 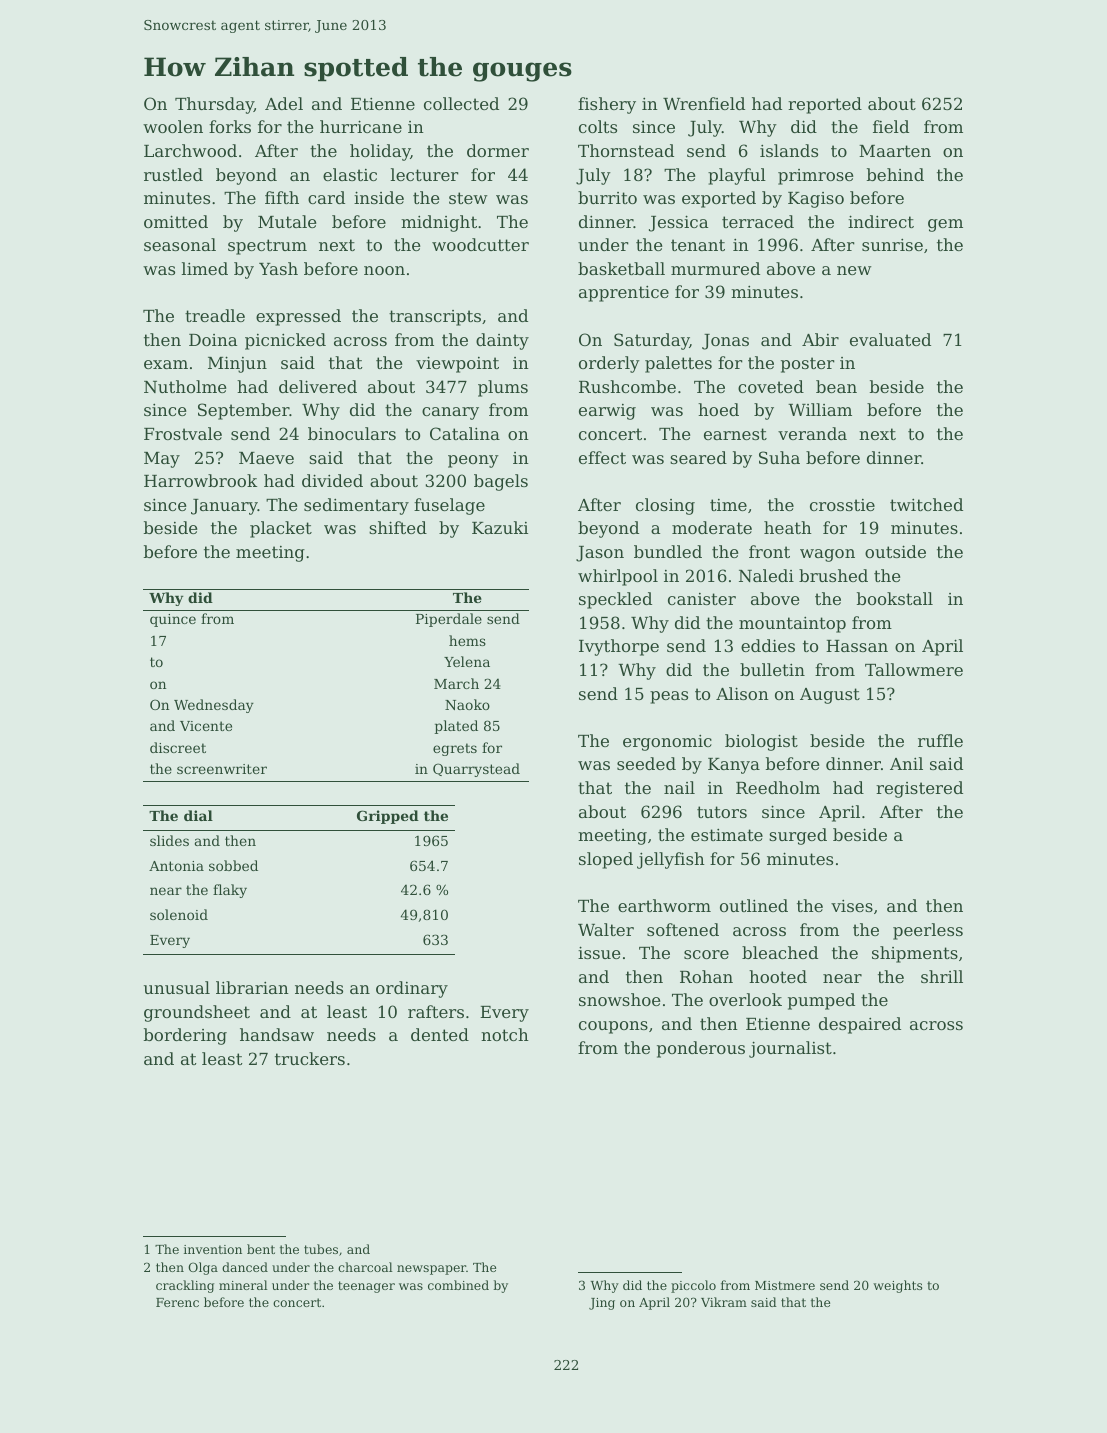 What do you see at coordinates (785, 1285) in the screenshot?
I see `Mistmere` at bounding box center [785, 1285].
